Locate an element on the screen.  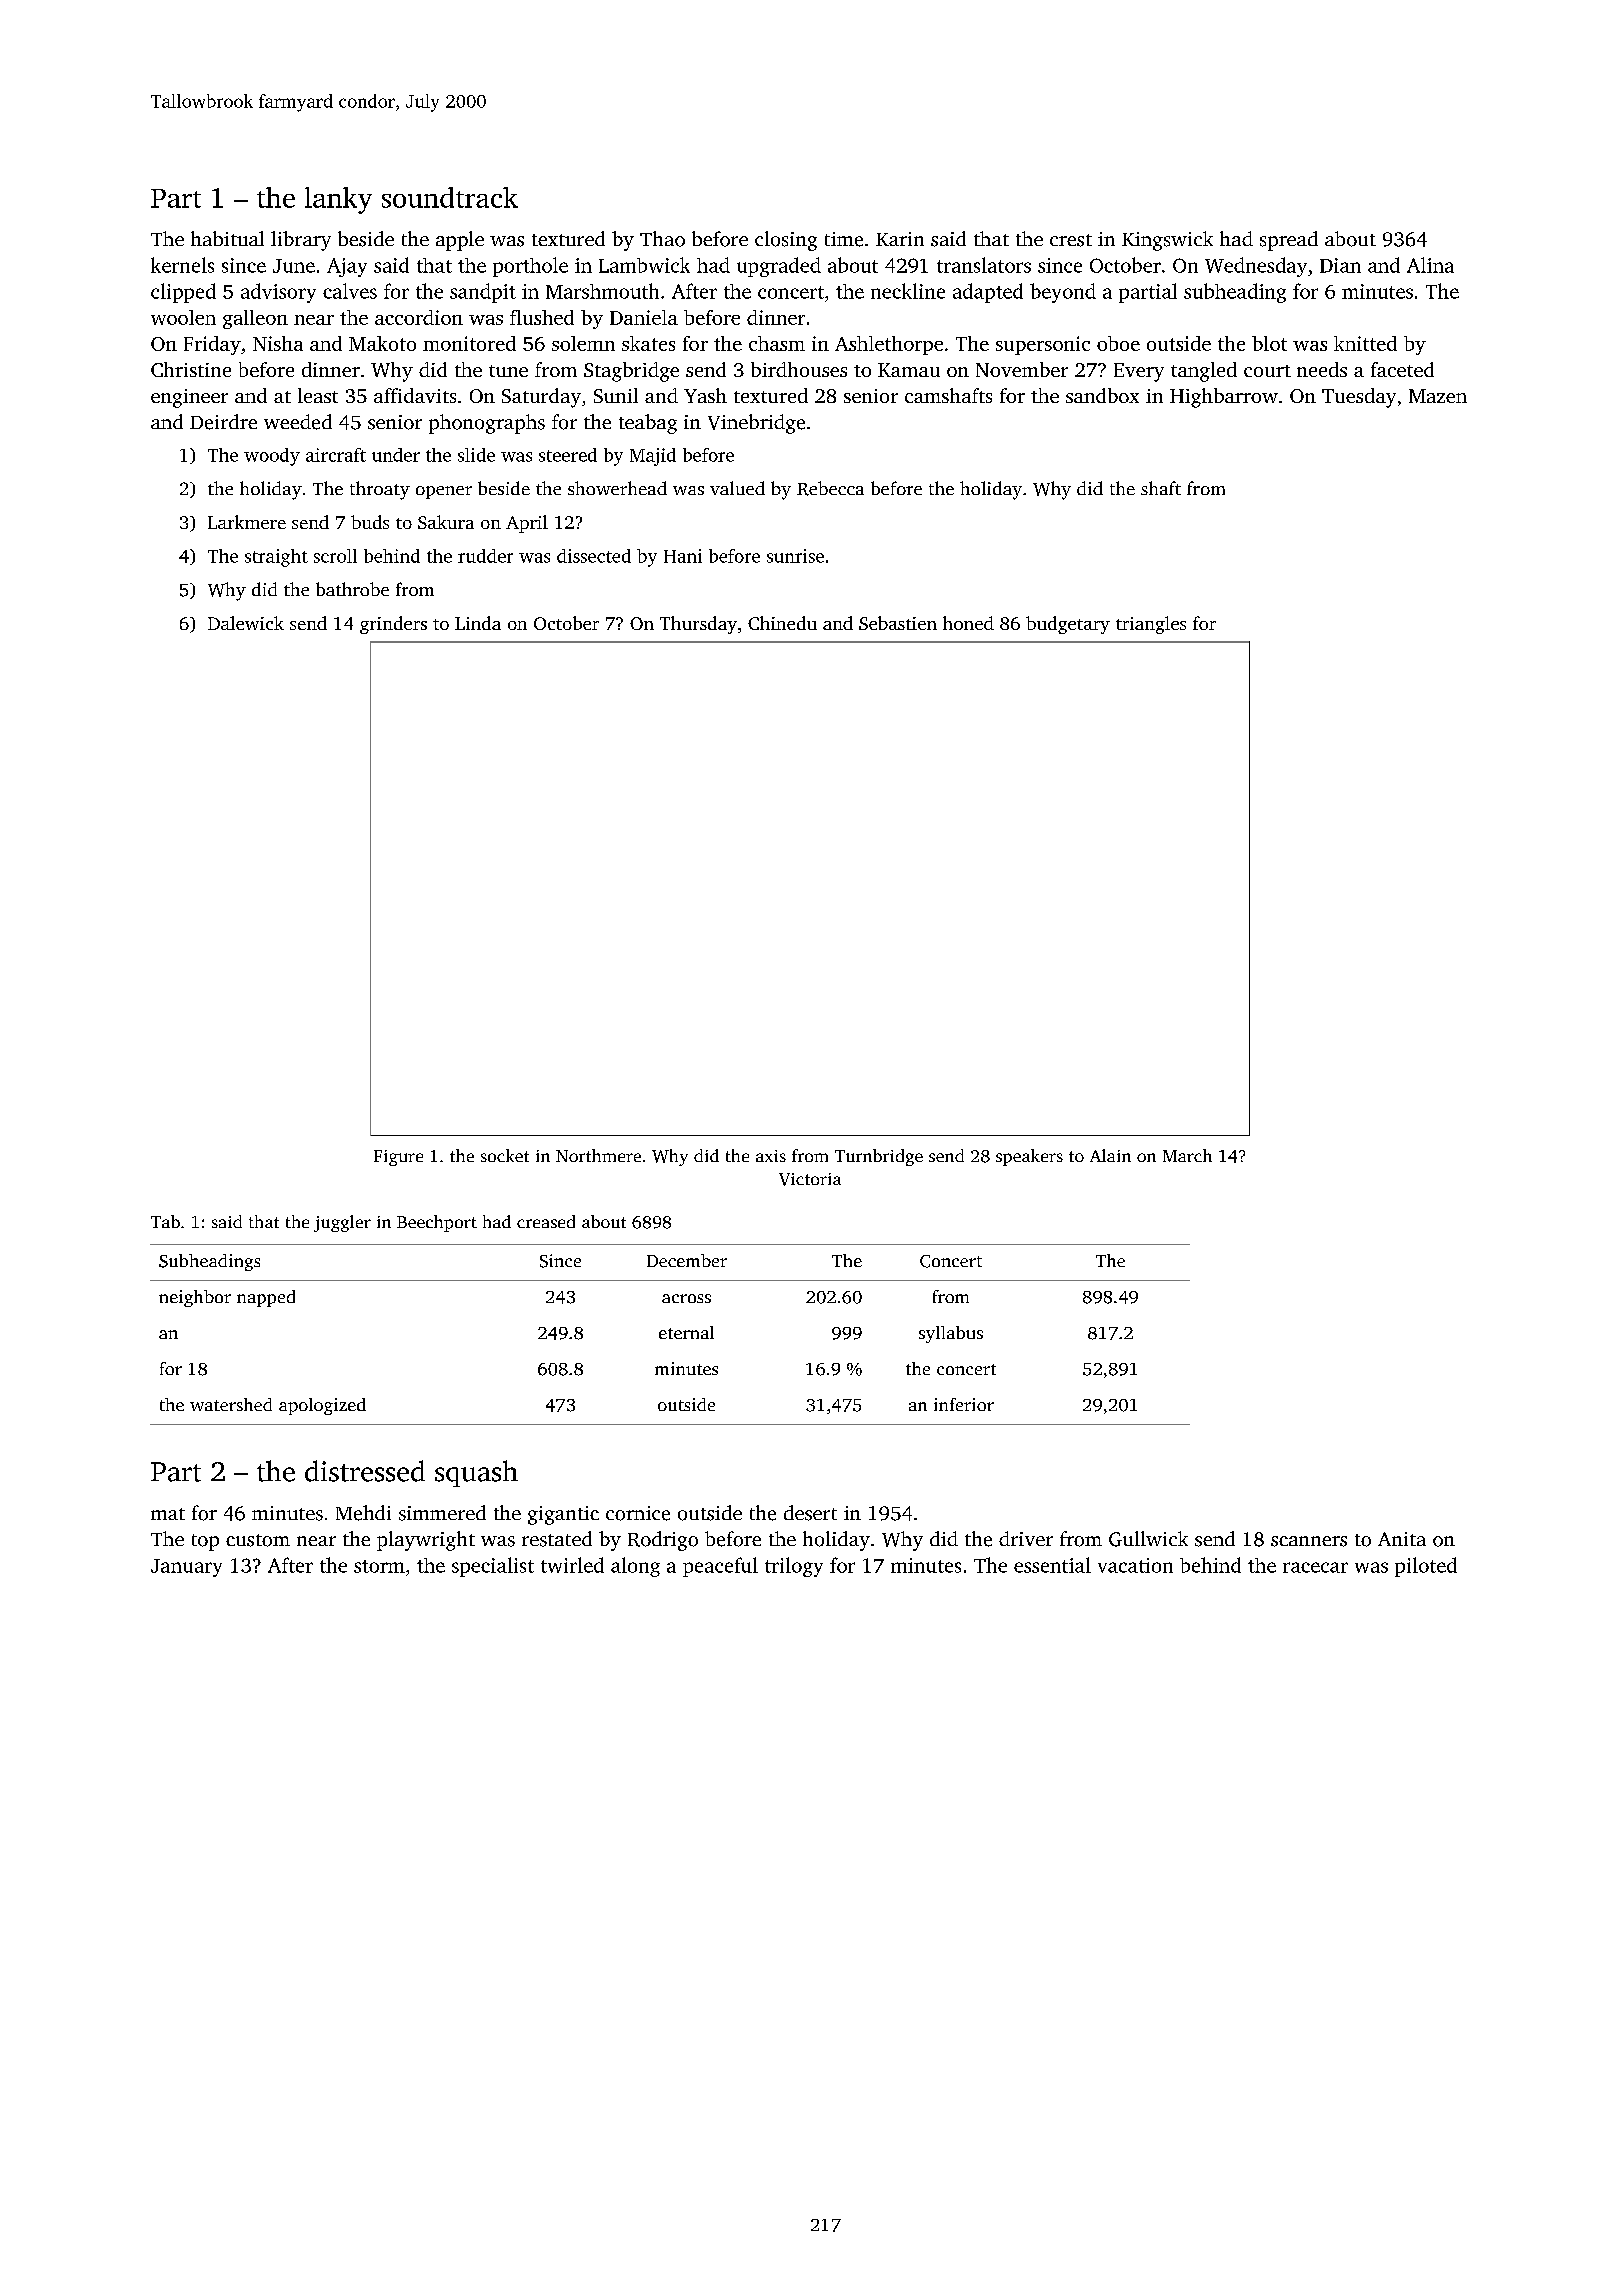
spread is located at coordinates (1289, 241).
